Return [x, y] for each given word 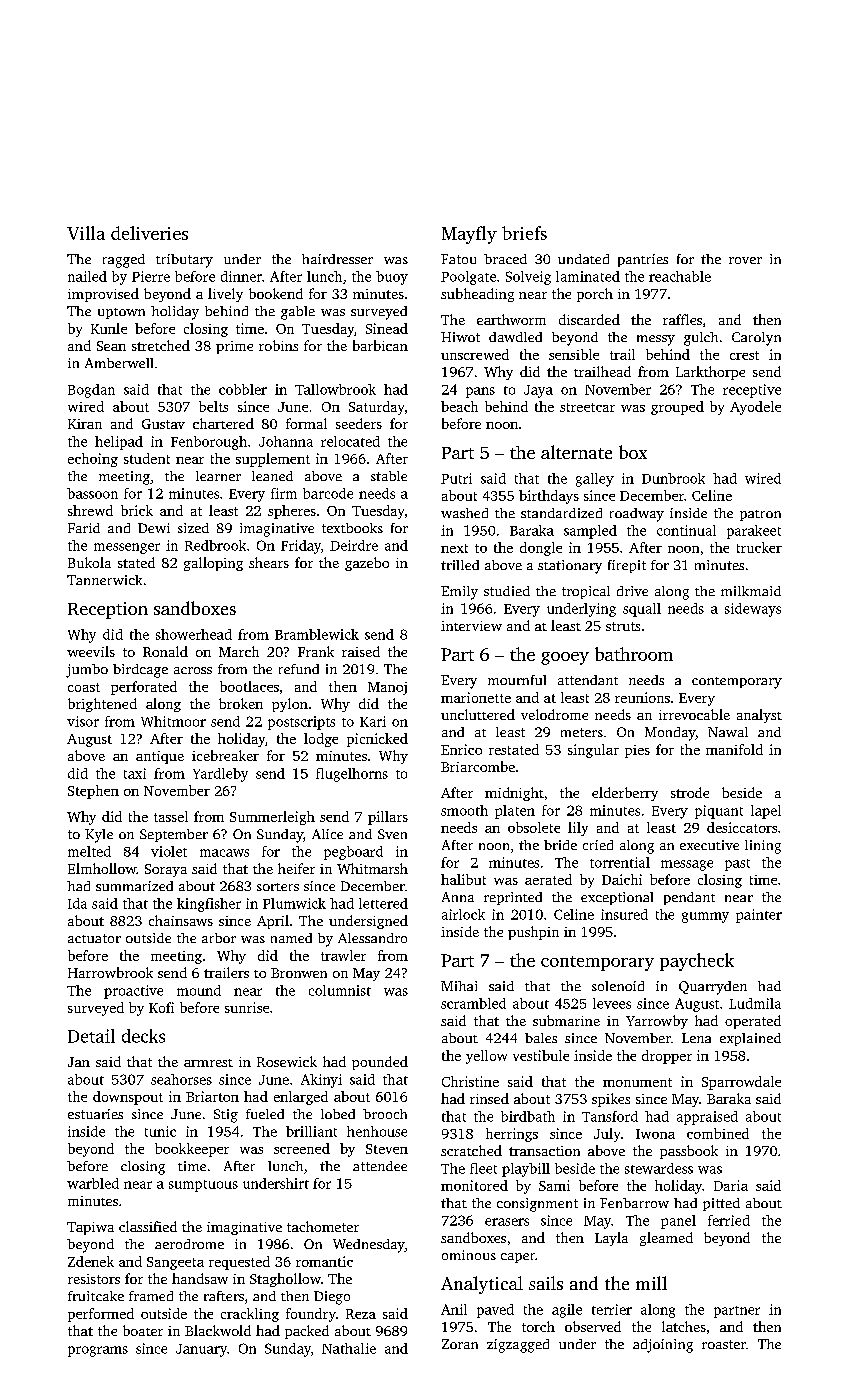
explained [750, 1039]
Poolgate [468, 278]
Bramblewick [317, 634]
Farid [84, 528]
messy [656, 340]
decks [143, 1036]
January [201, 1350]
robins [278, 345]
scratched [471, 1150]
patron [760, 515]
